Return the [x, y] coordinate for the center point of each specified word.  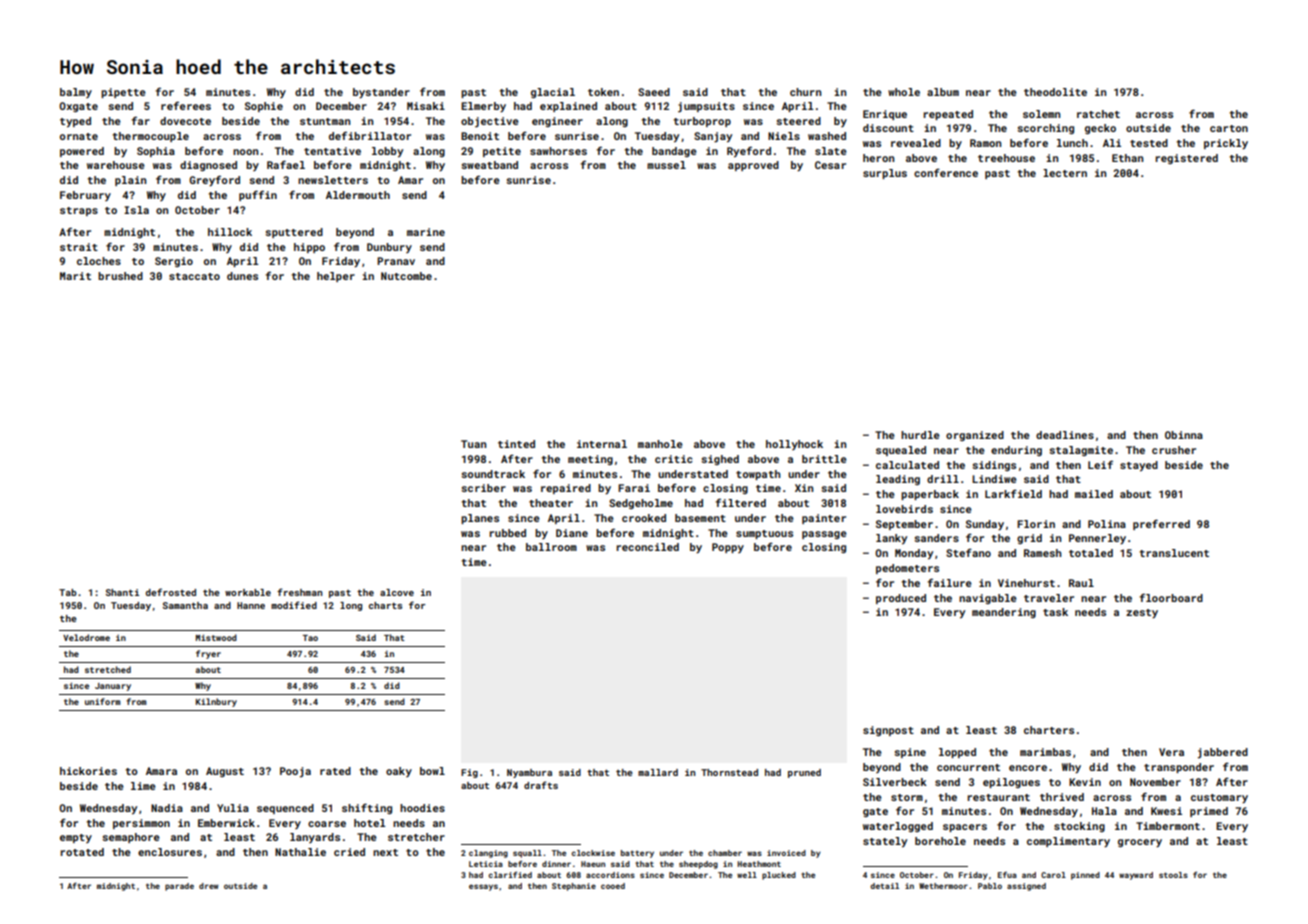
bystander [381, 93]
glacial [553, 93]
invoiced [786, 853]
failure [949, 582]
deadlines [1065, 435]
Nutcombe [406, 276]
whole [904, 92]
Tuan [473, 444]
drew [209, 886]
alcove [397, 592]
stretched [108, 669]
